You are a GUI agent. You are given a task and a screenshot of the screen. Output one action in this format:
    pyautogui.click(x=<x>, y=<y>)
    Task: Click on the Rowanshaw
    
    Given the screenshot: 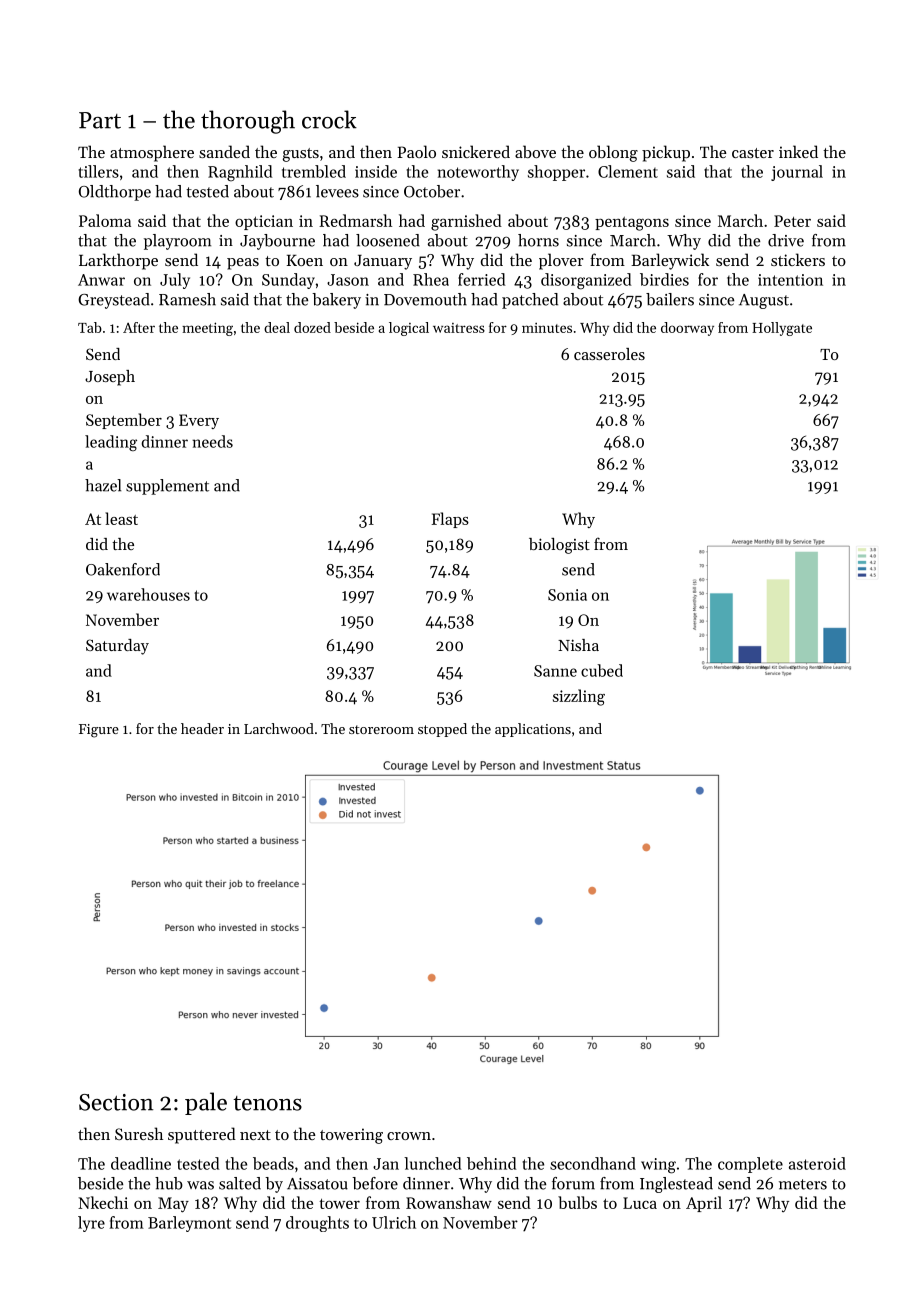 What is the action you would take?
    pyautogui.click(x=449, y=1202)
